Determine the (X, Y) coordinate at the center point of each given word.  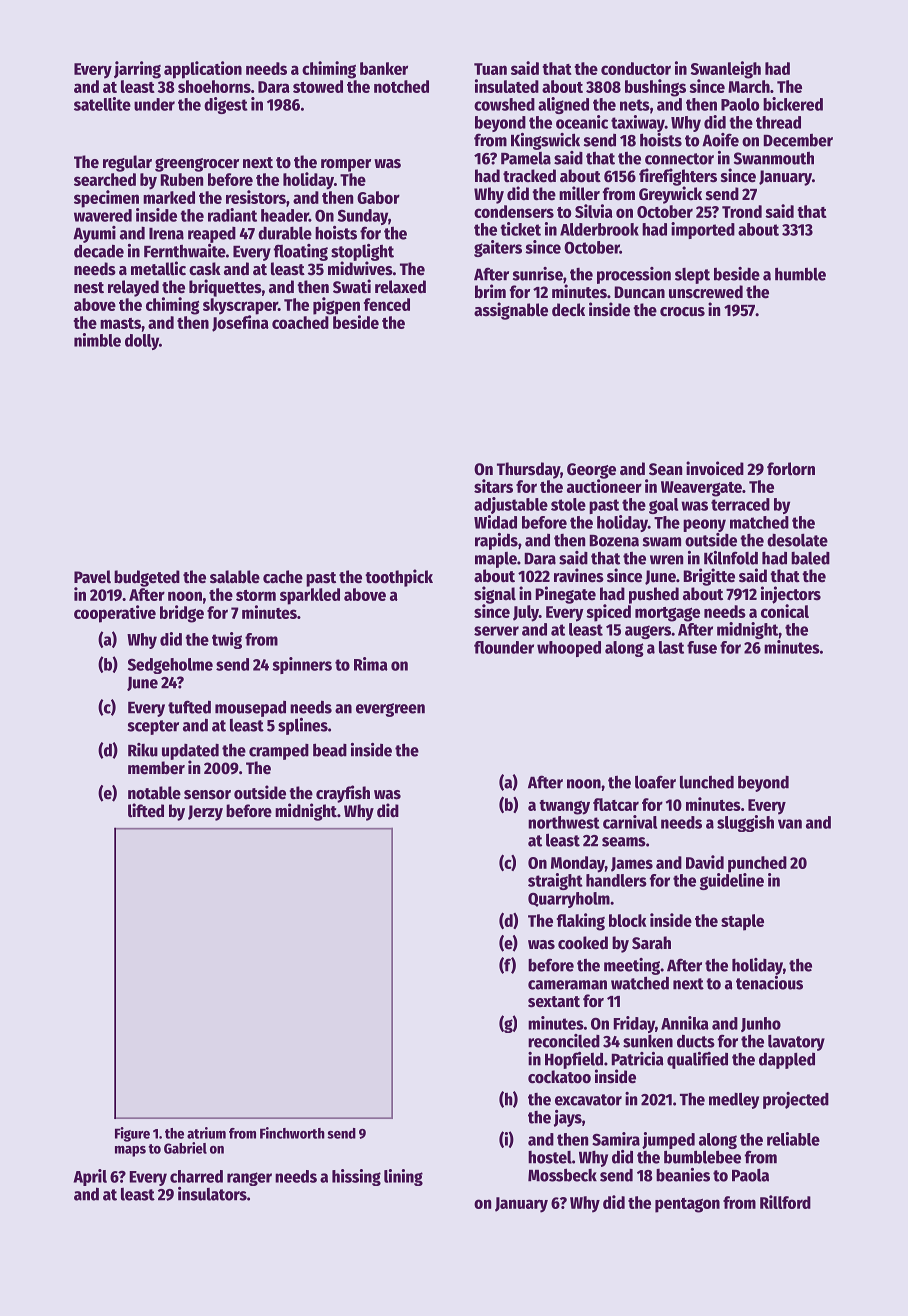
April (90, 1177)
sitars (493, 486)
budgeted (147, 578)
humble (800, 274)
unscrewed (706, 292)
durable (285, 233)
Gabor (378, 197)
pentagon (687, 1205)
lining (403, 1177)
